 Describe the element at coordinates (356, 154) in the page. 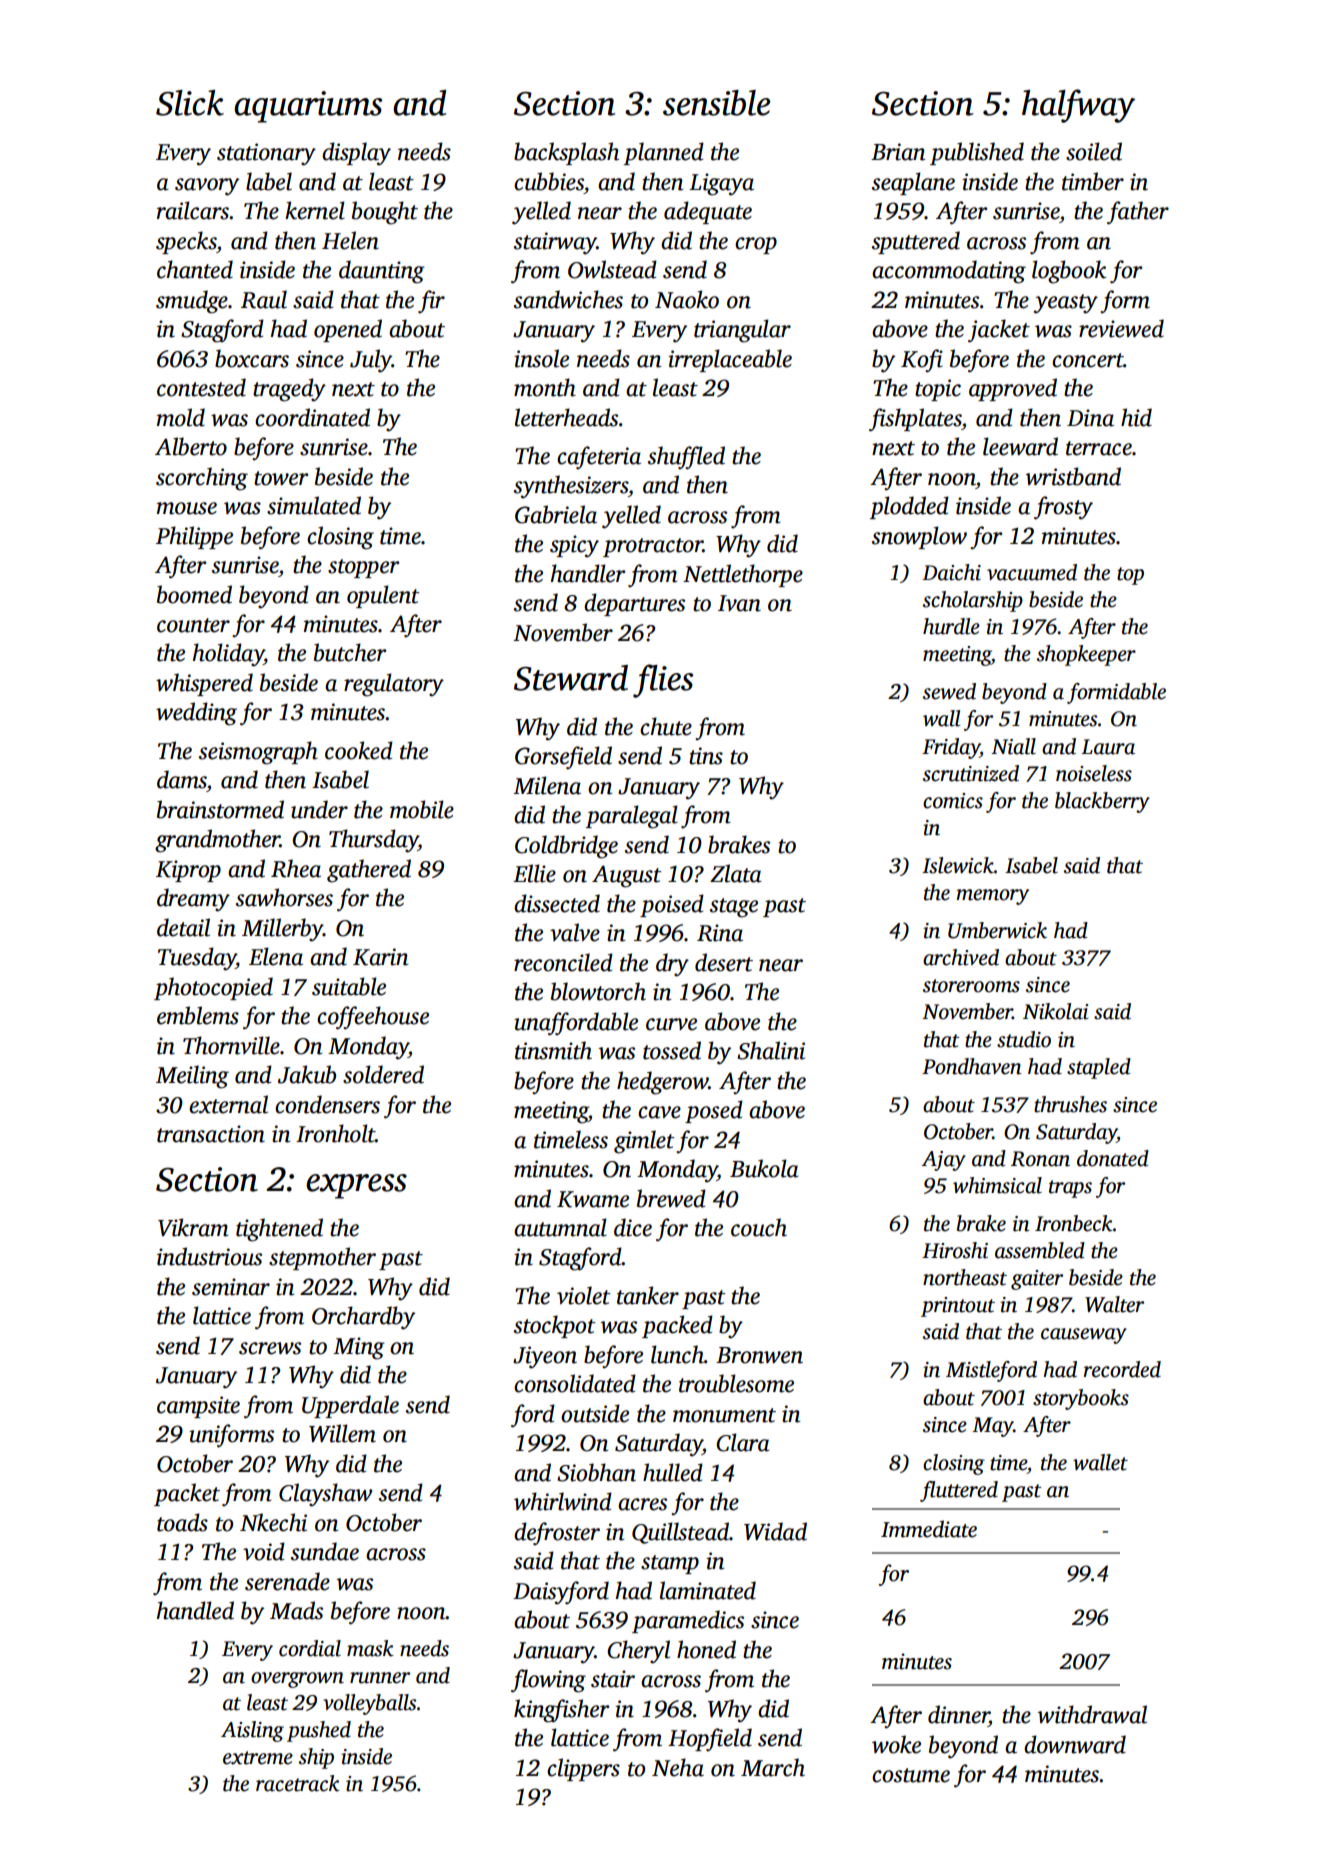

I see `display` at that location.
